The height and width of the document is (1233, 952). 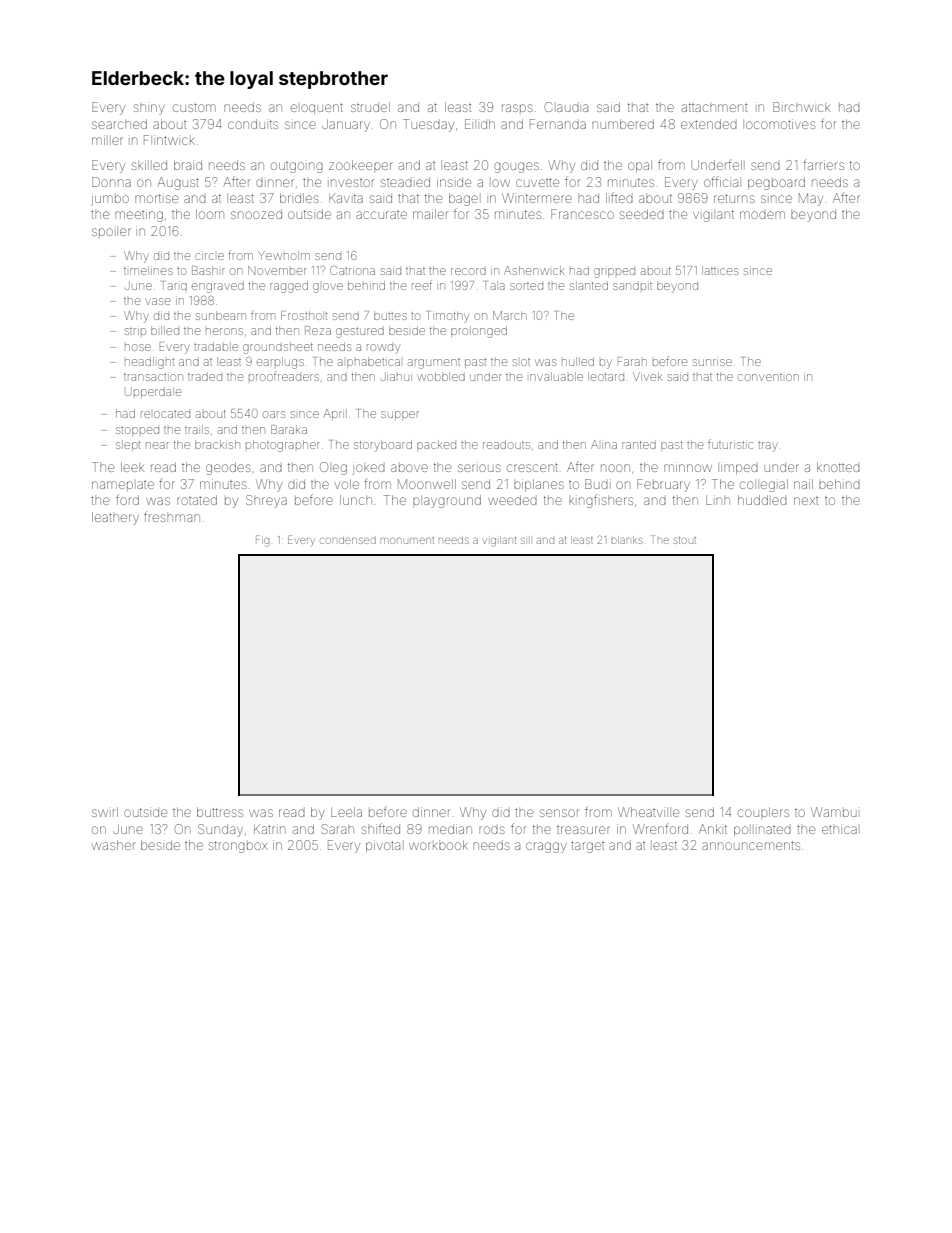 I want to click on buttress, so click(x=220, y=812).
